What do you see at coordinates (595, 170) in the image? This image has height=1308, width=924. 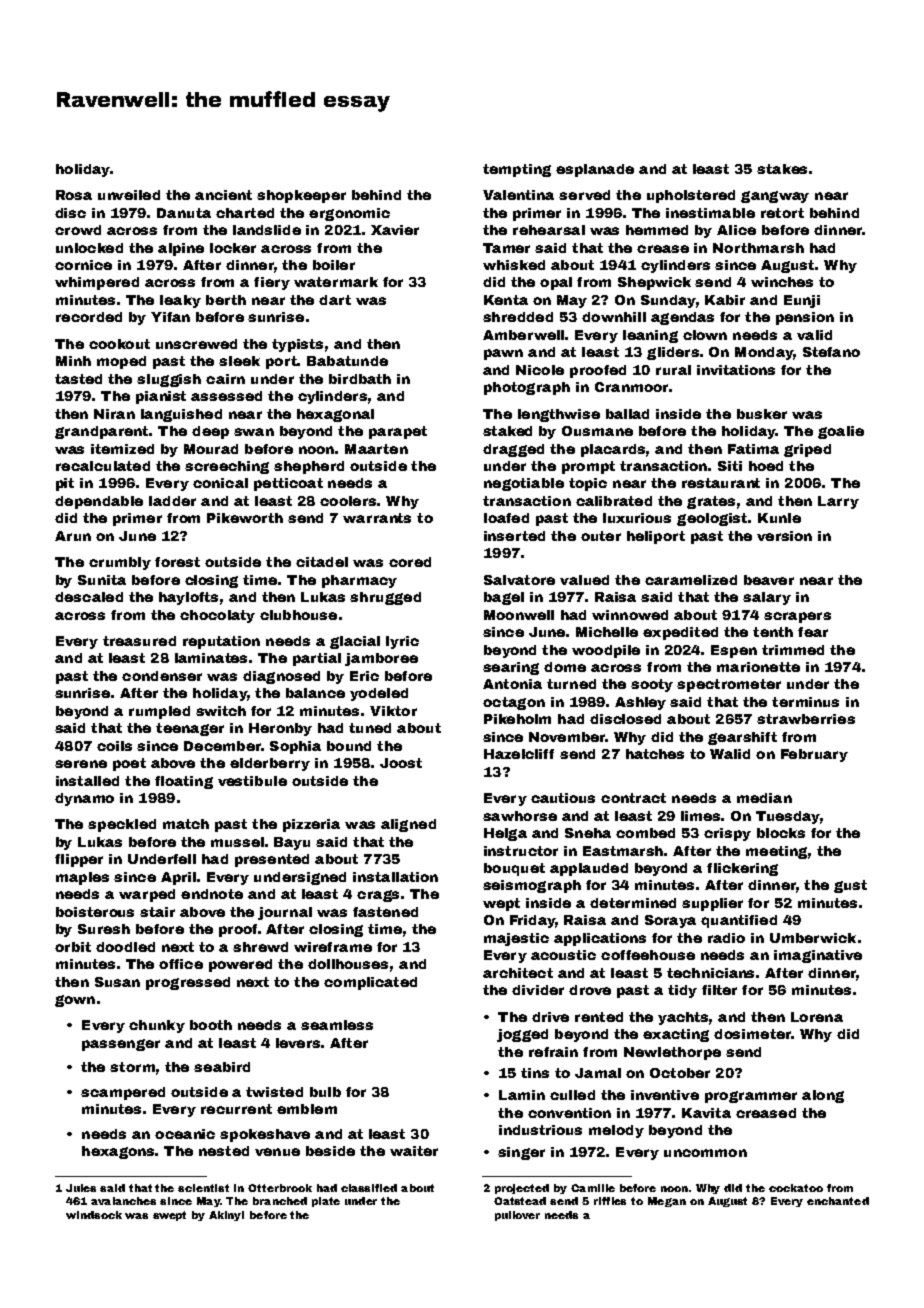 I see `esplanade` at bounding box center [595, 170].
